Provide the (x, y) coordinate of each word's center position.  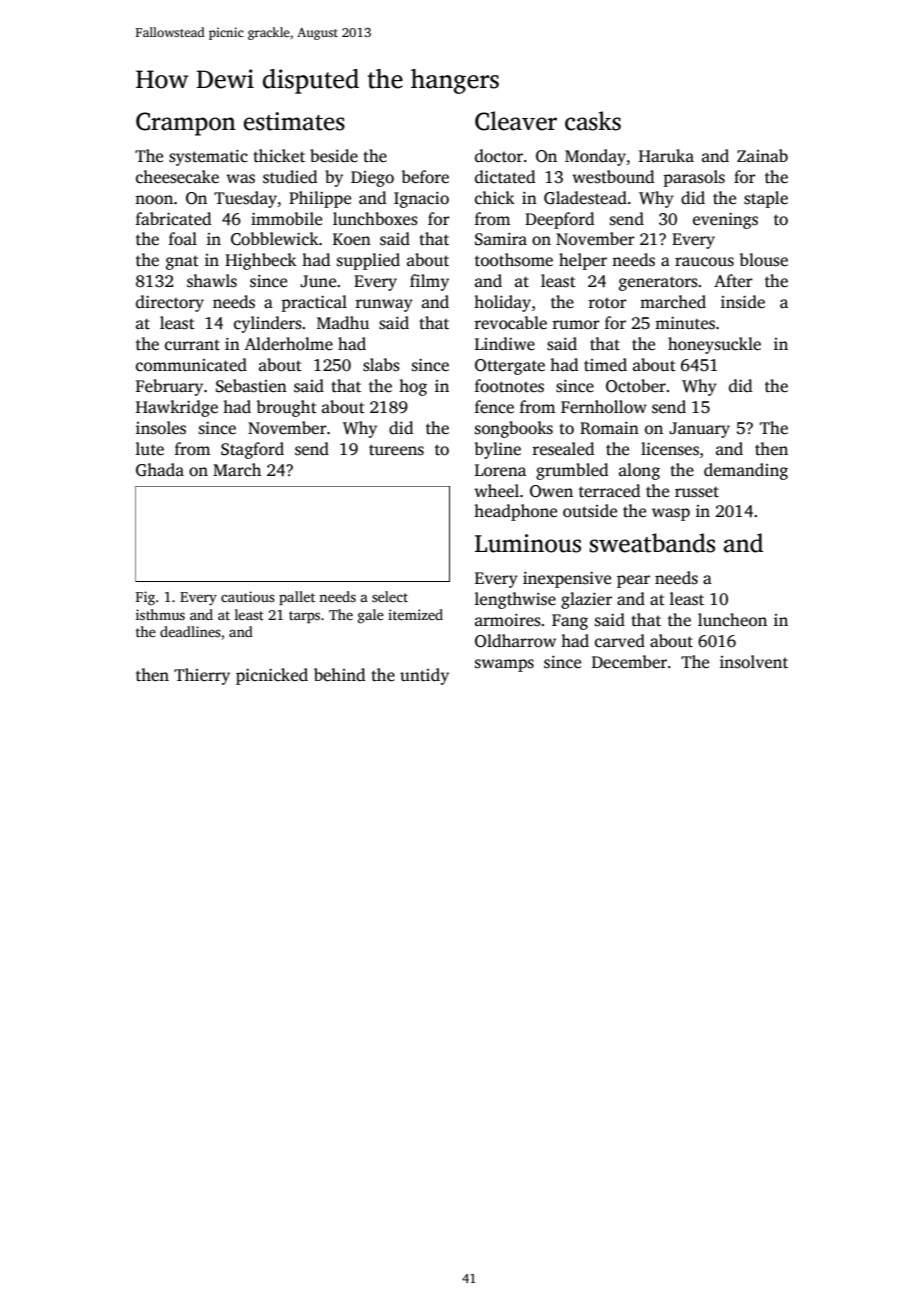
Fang (570, 622)
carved (620, 641)
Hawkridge (177, 408)
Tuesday (245, 199)
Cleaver (516, 121)
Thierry (202, 676)
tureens (396, 450)
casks (593, 121)
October (636, 386)
